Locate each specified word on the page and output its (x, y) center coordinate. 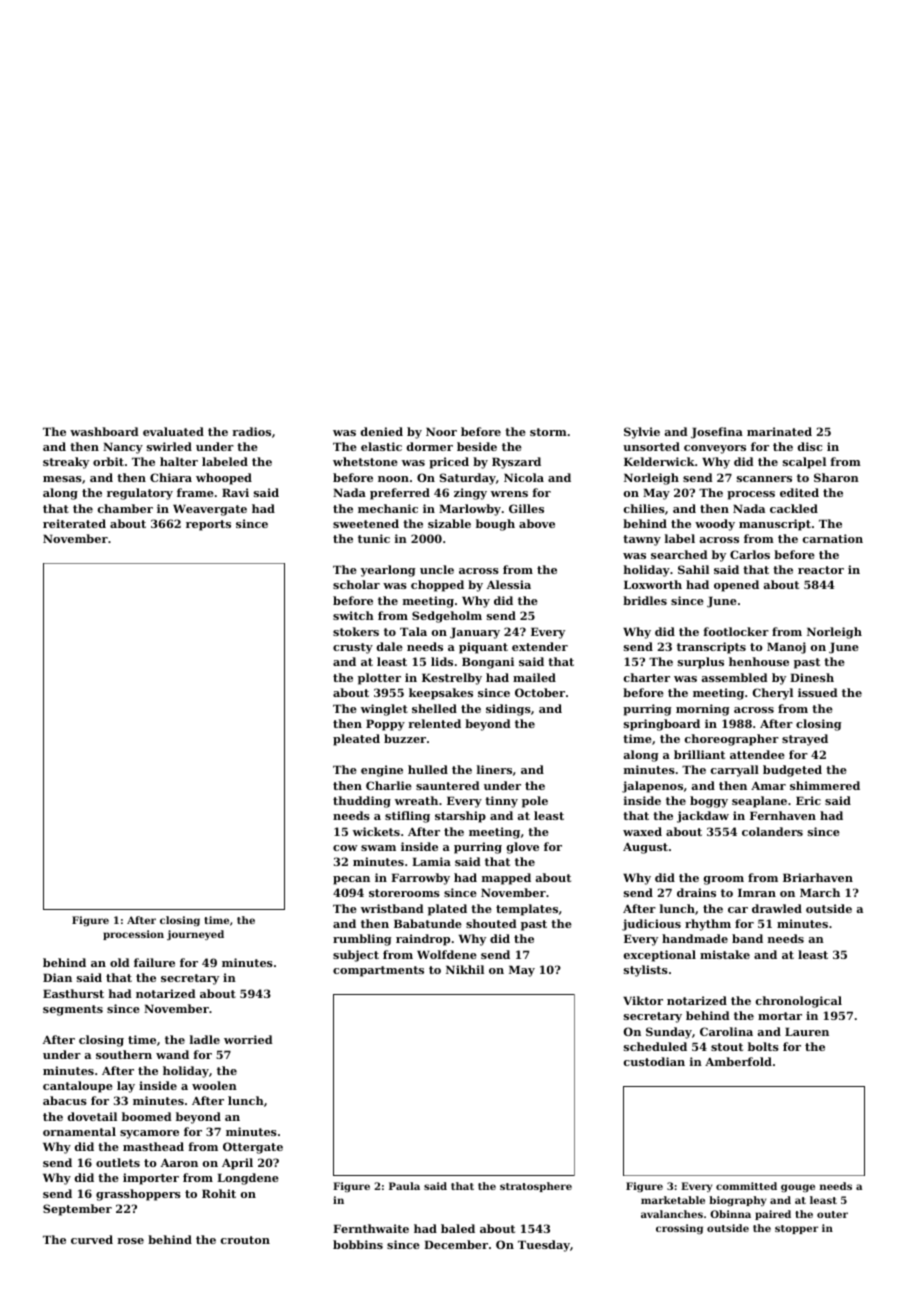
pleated (356, 740)
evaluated (173, 431)
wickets (376, 831)
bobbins (358, 1244)
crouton (245, 1240)
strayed (805, 740)
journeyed (195, 935)
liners (494, 769)
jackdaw (703, 817)
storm (548, 432)
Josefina (717, 433)
